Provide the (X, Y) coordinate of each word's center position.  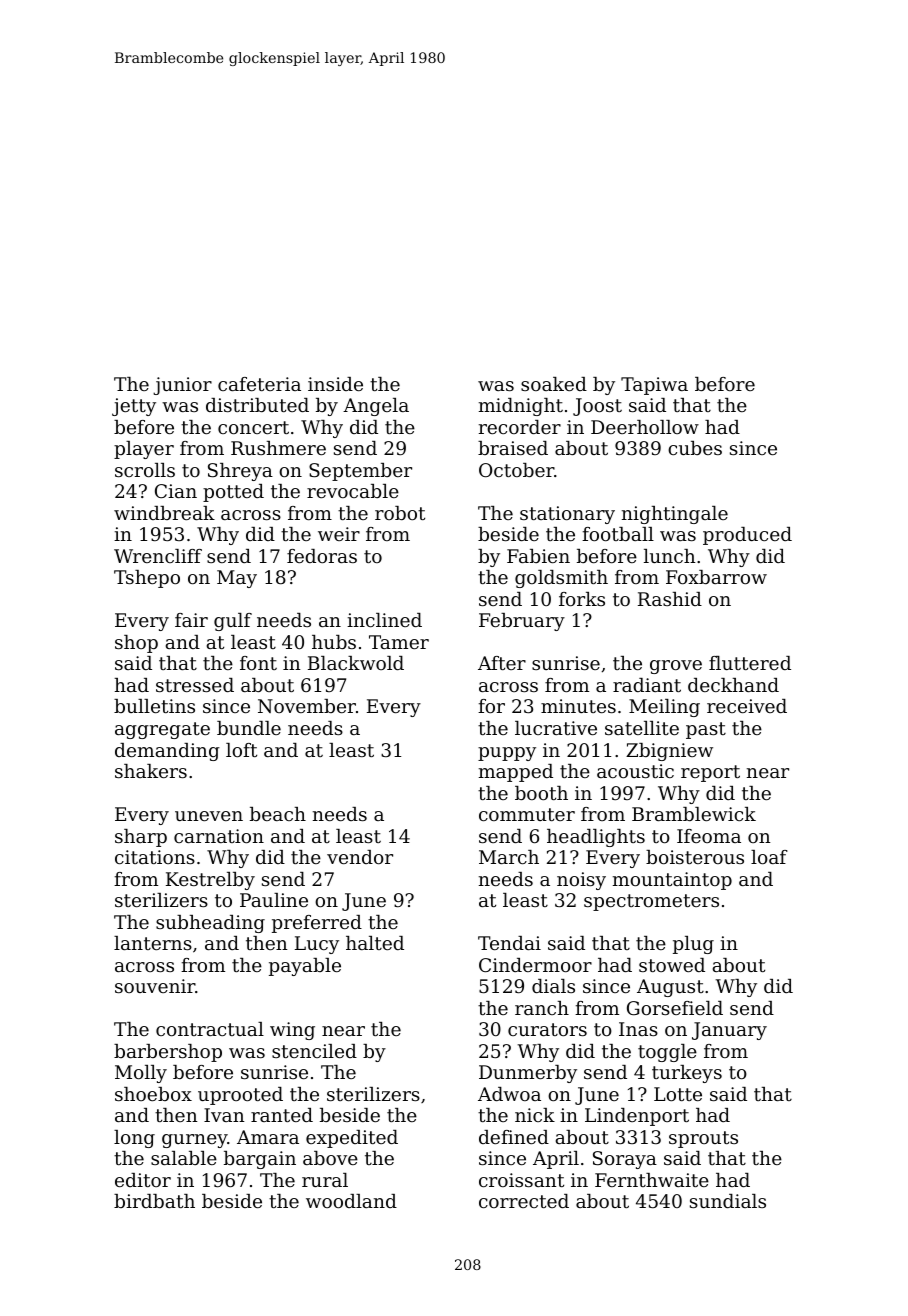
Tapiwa (654, 386)
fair (191, 620)
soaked (554, 384)
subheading (210, 924)
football (618, 534)
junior (182, 386)
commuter (527, 814)
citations (155, 857)
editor (143, 1180)
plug (693, 945)
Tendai (509, 943)
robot (400, 513)
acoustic (635, 771)
